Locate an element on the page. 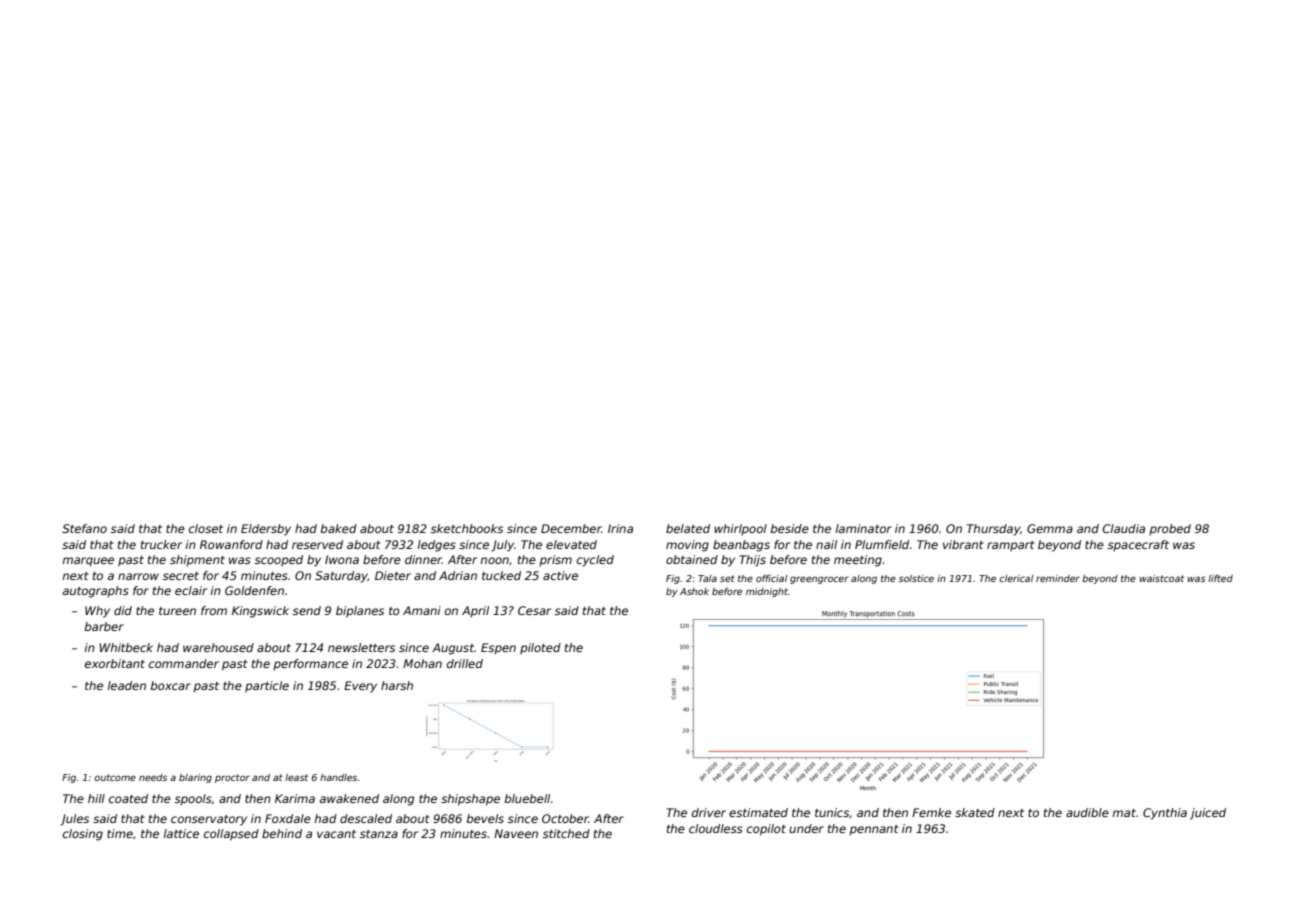 The height and width of the page is (924, 1308). reminder is located at coordinates (1058, 578).
